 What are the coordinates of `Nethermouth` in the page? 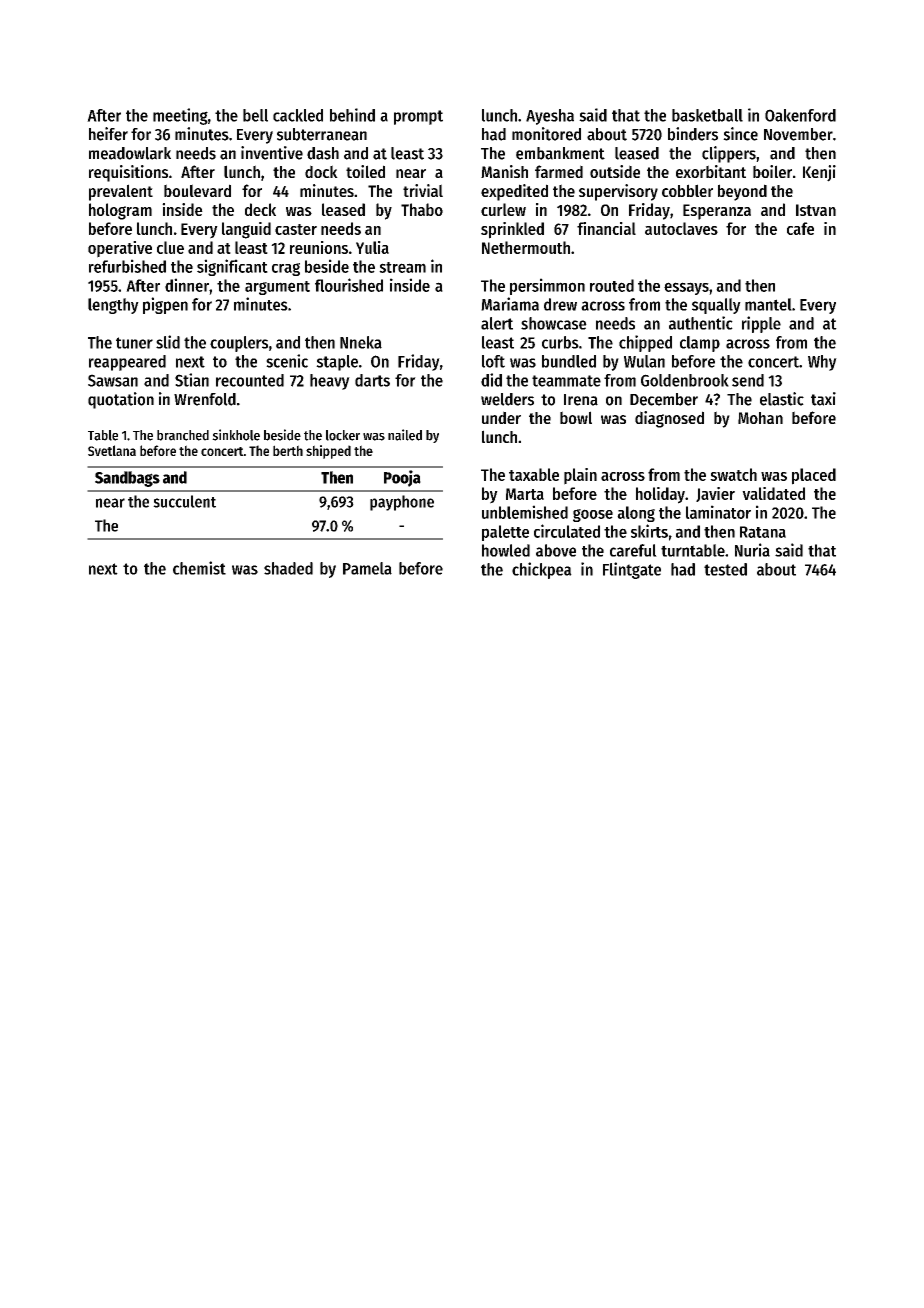 It's located at (526, 247).
